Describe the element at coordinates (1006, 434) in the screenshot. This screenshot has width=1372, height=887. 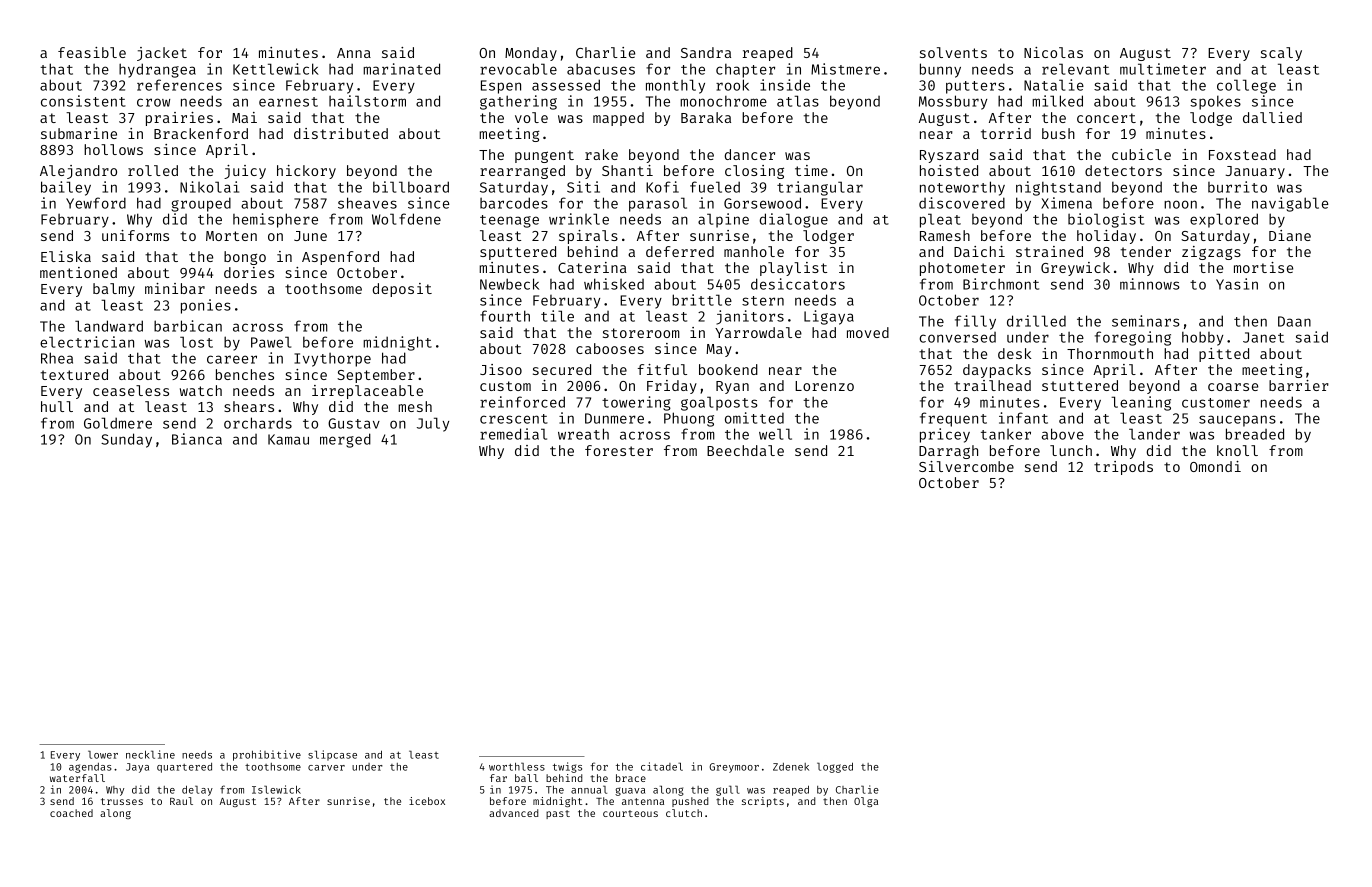
I see `tanker` at that location.
